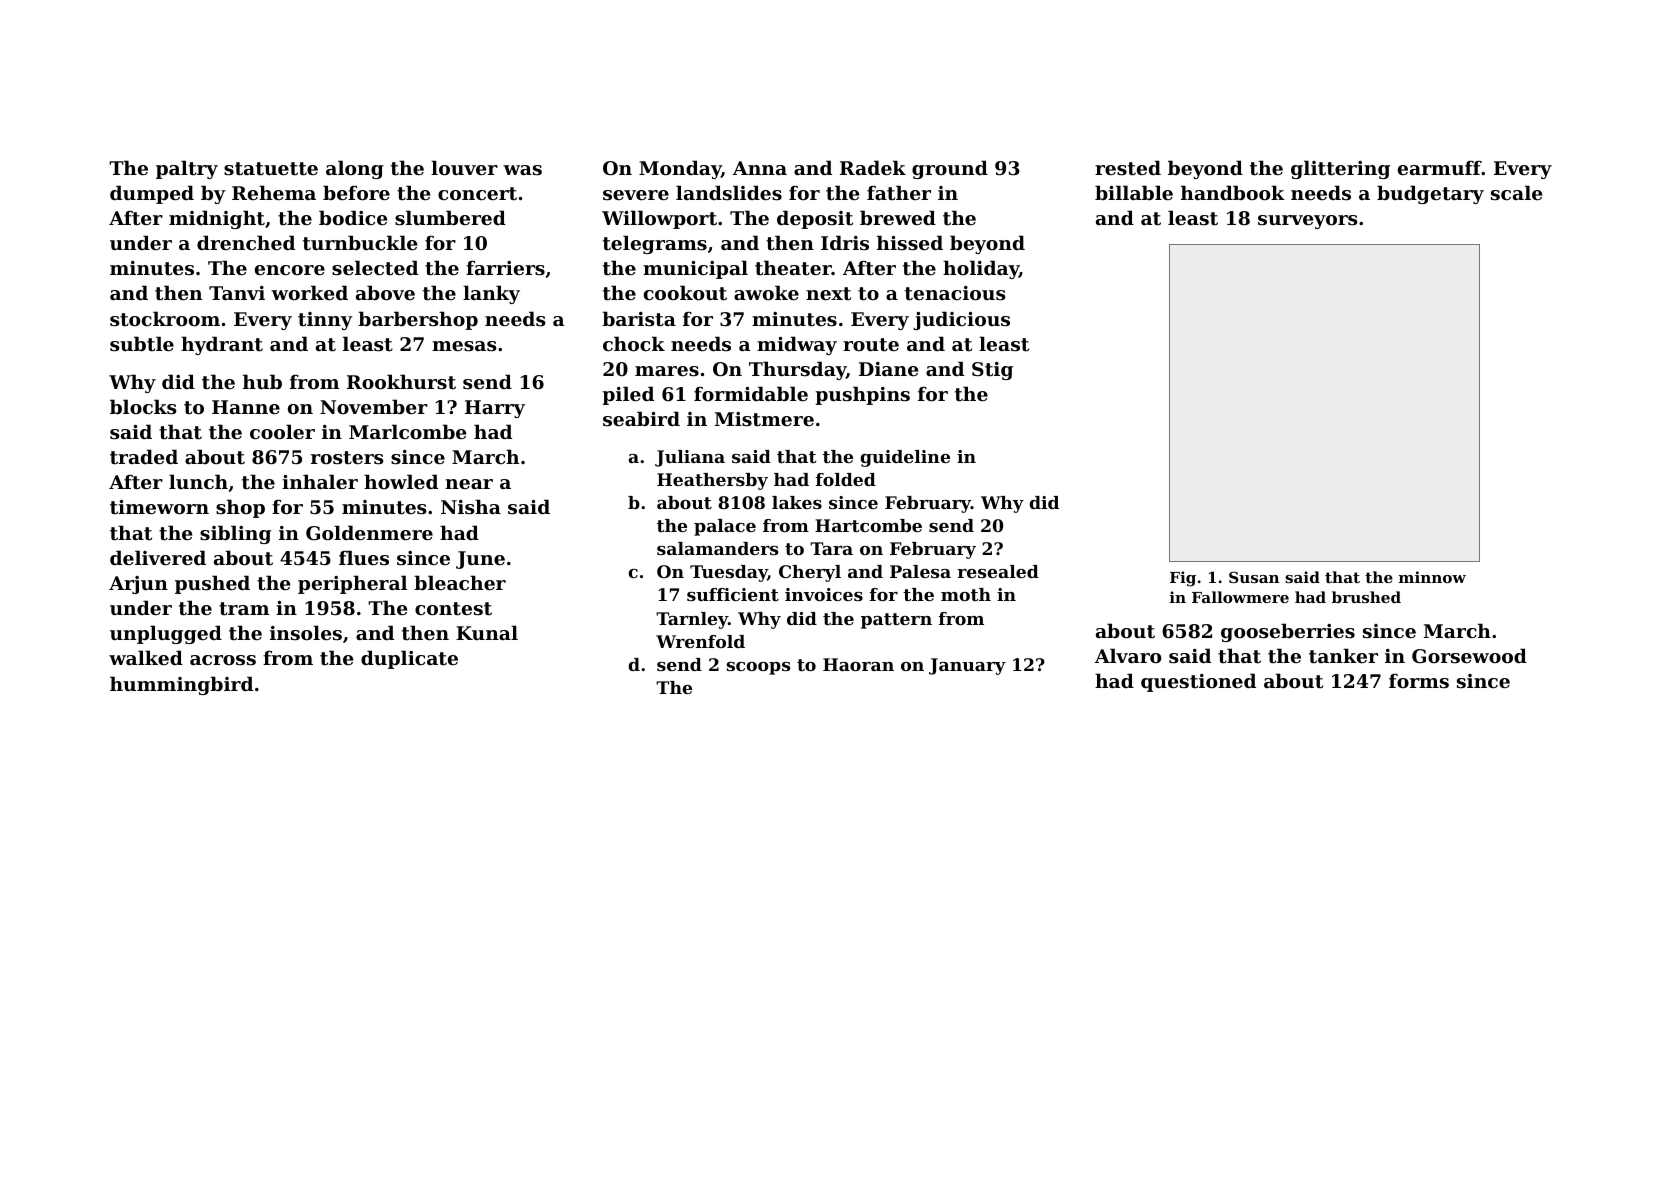 The image size is (1664, 1177). Describe the element at coordinates (760, 168) in the screenshot. I see `Anna` at that location.
